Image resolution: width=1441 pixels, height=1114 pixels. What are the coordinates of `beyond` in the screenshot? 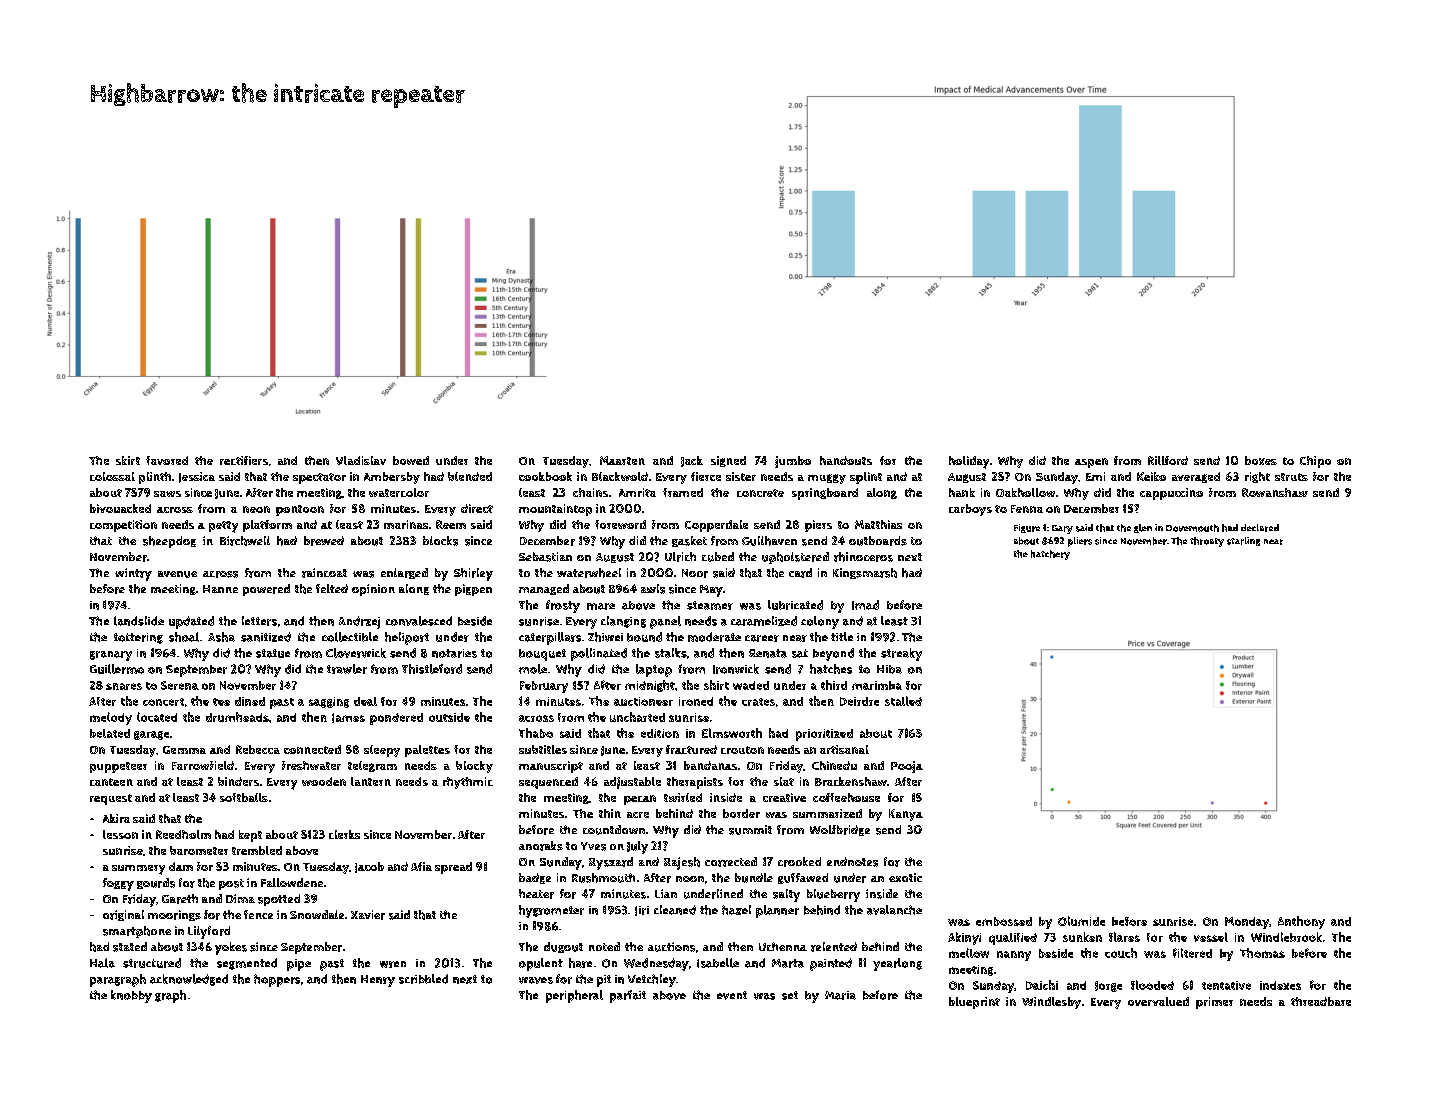 It's located at (833, 654).
